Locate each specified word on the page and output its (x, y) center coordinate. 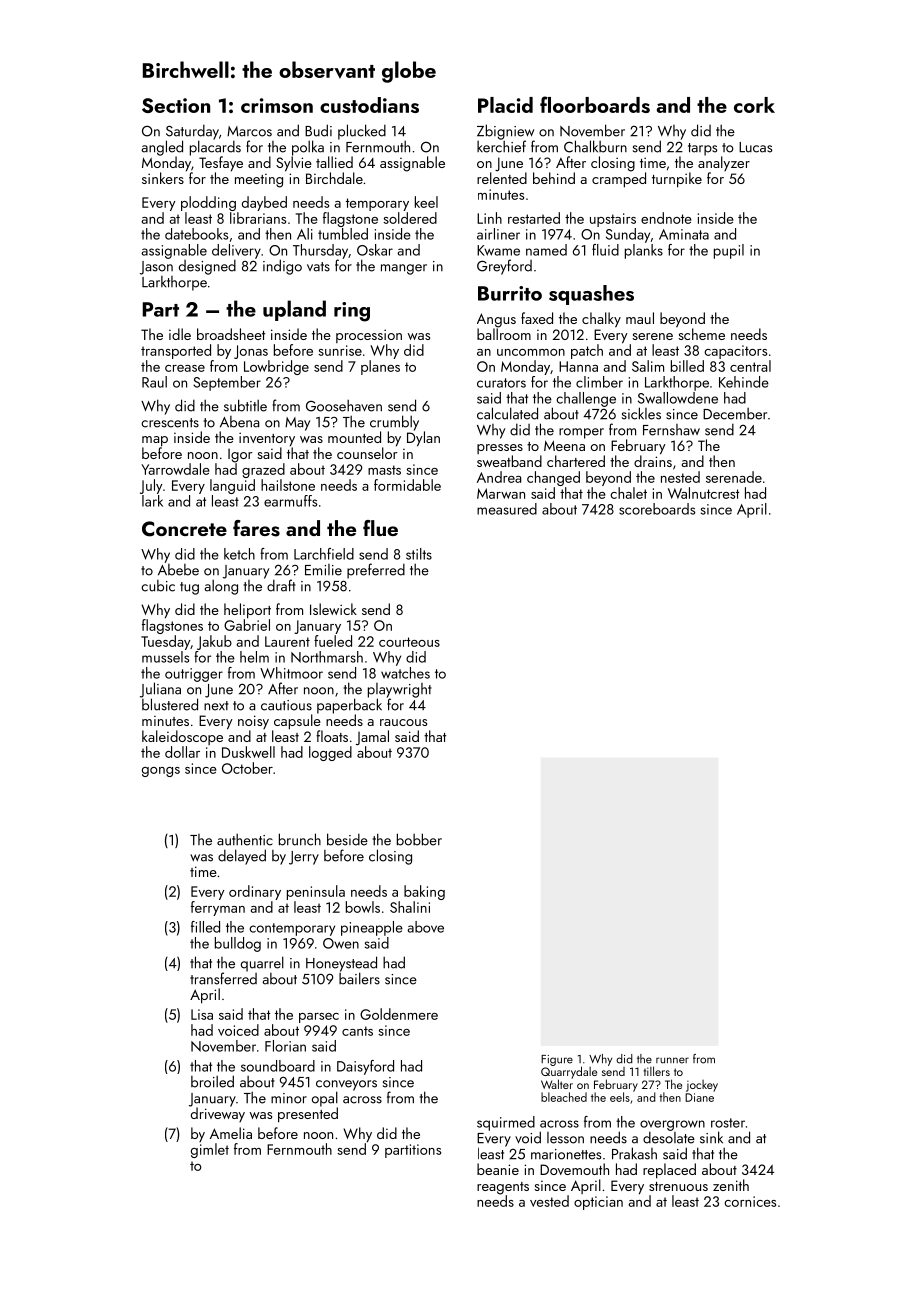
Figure (557, 1060)
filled (205, 927)
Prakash (634, 1153)
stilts (419, 554)
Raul (154, 382)
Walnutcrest (703, 493)
